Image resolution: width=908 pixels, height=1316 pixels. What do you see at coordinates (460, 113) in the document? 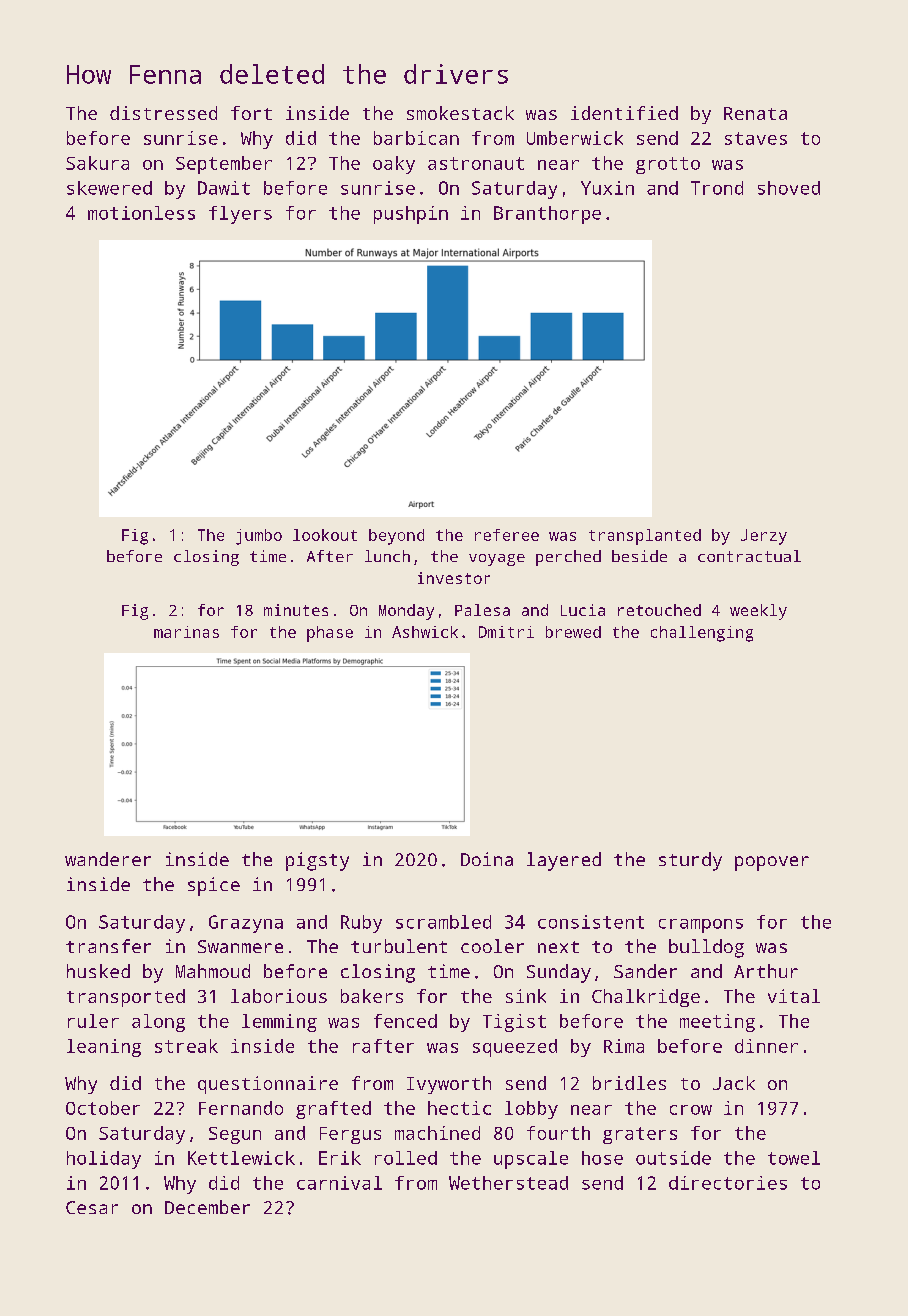
I see `smokestack` at bounding box center [460, 113].
